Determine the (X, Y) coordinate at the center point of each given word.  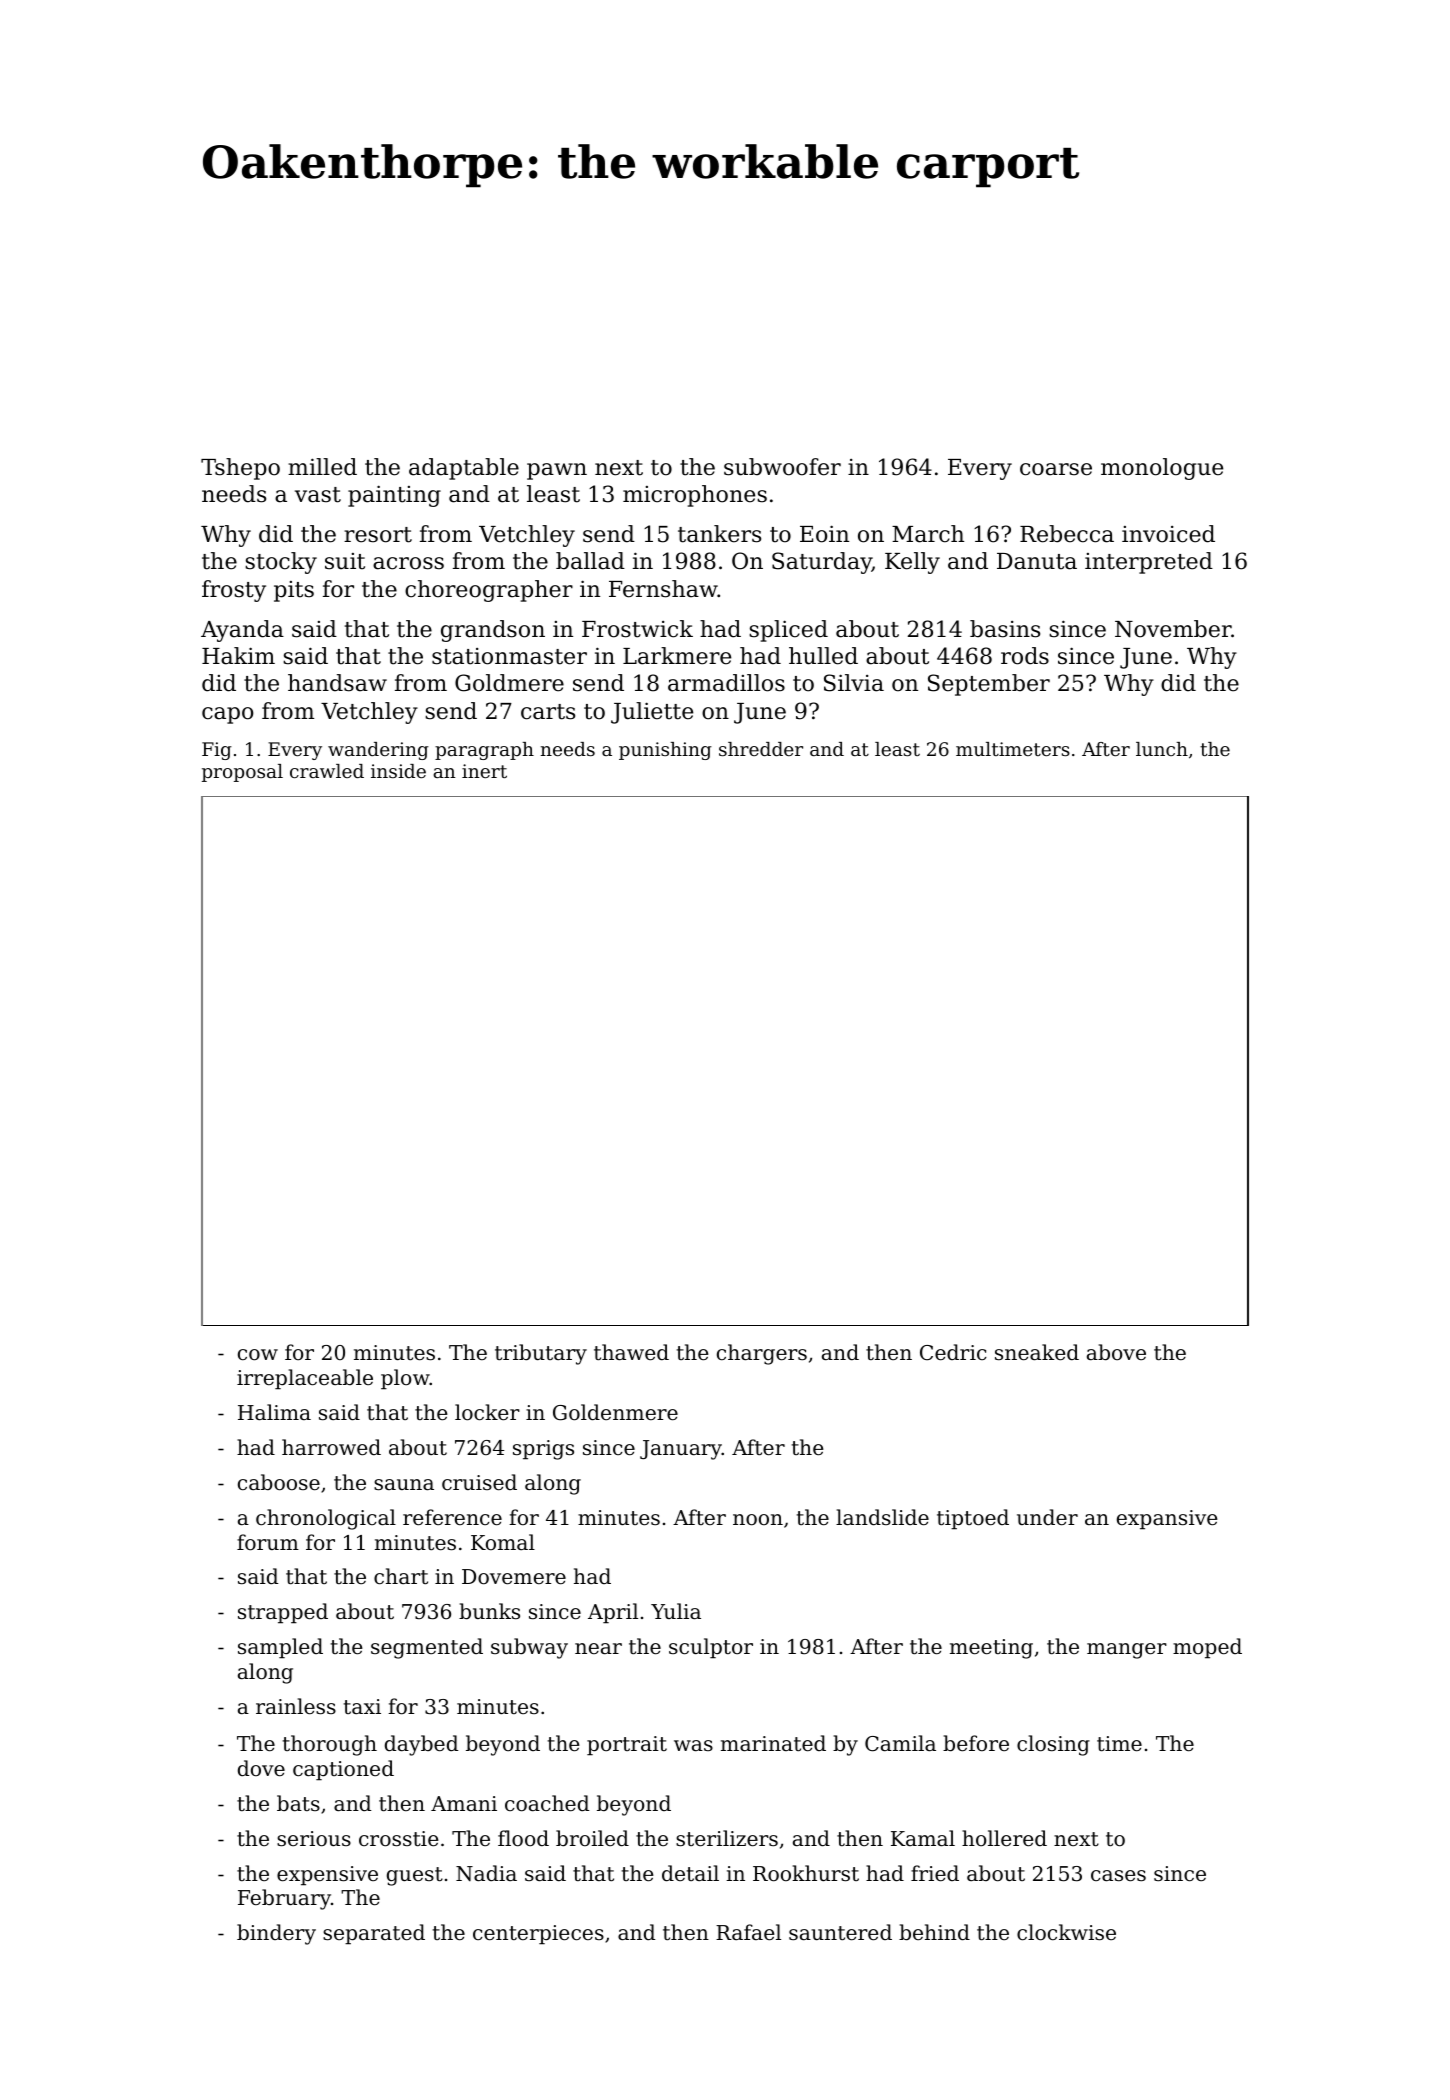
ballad (590, 561)
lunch (1162, 749)
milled (322, 467)
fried (935, 1873)
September (989, 685)
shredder (761, 749)
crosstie (399, 1839)
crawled (327, 771)
